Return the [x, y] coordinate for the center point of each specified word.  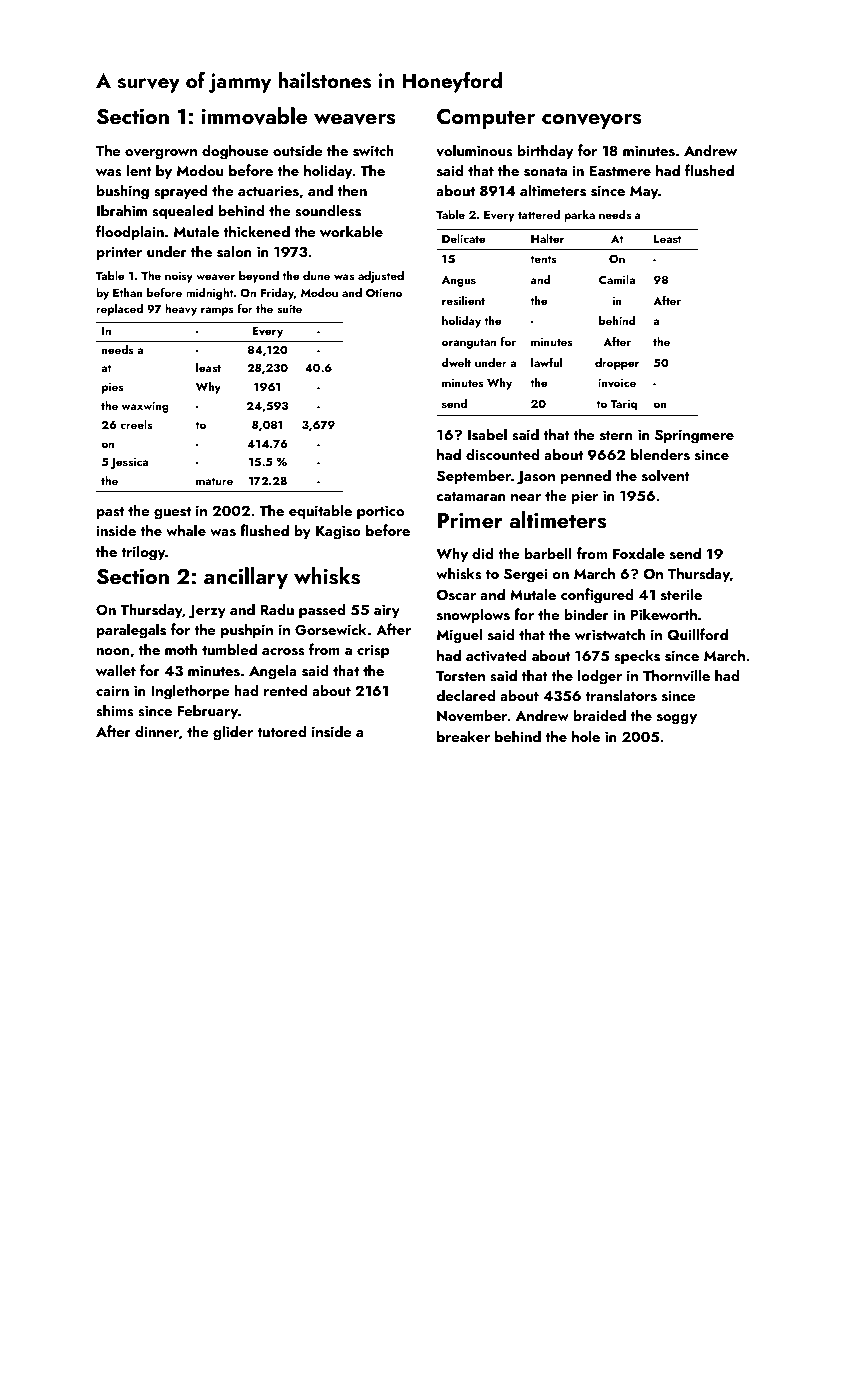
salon [234, 251]
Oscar [456, 595]
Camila [617, 279]
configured [597, 596]
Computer [486, 118]
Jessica [129, 463]
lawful [546, 362]
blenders [660, 454]
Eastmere [620, 171]
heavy [181, 310]
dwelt [456, 362]
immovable [254, 116]
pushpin [247, 630]
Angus [459, 281]
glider [233, 733]
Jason [536, 478]
